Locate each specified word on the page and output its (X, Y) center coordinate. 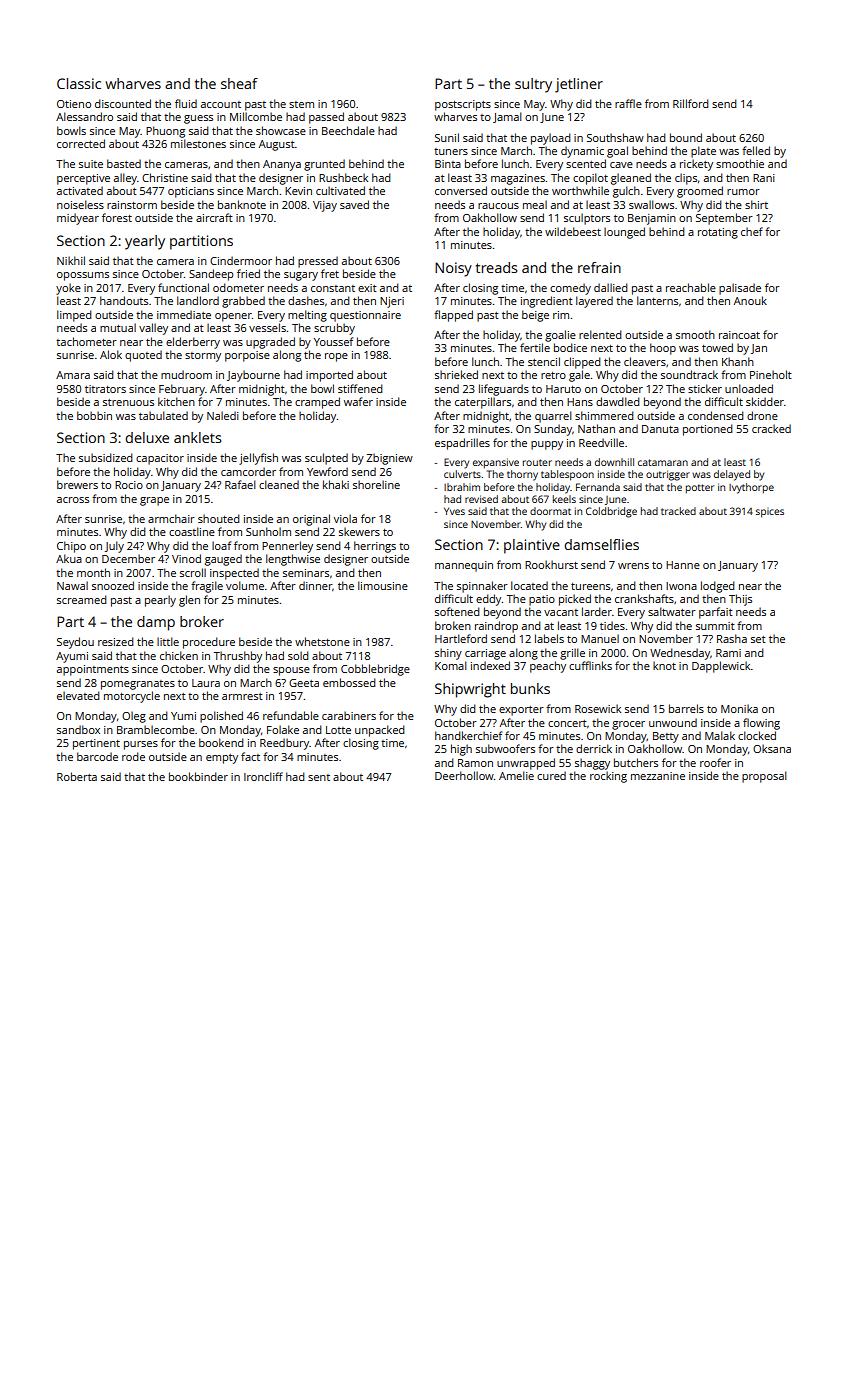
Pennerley (287, 547)
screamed (82, 599)
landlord (198, 300)
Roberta (77, 776)
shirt (756, 204)
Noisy (453, 269)
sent (319, 777)
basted (124, 163)
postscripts (463, 105)
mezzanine (658, 776)
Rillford (691, 103)
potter (700, 489)
